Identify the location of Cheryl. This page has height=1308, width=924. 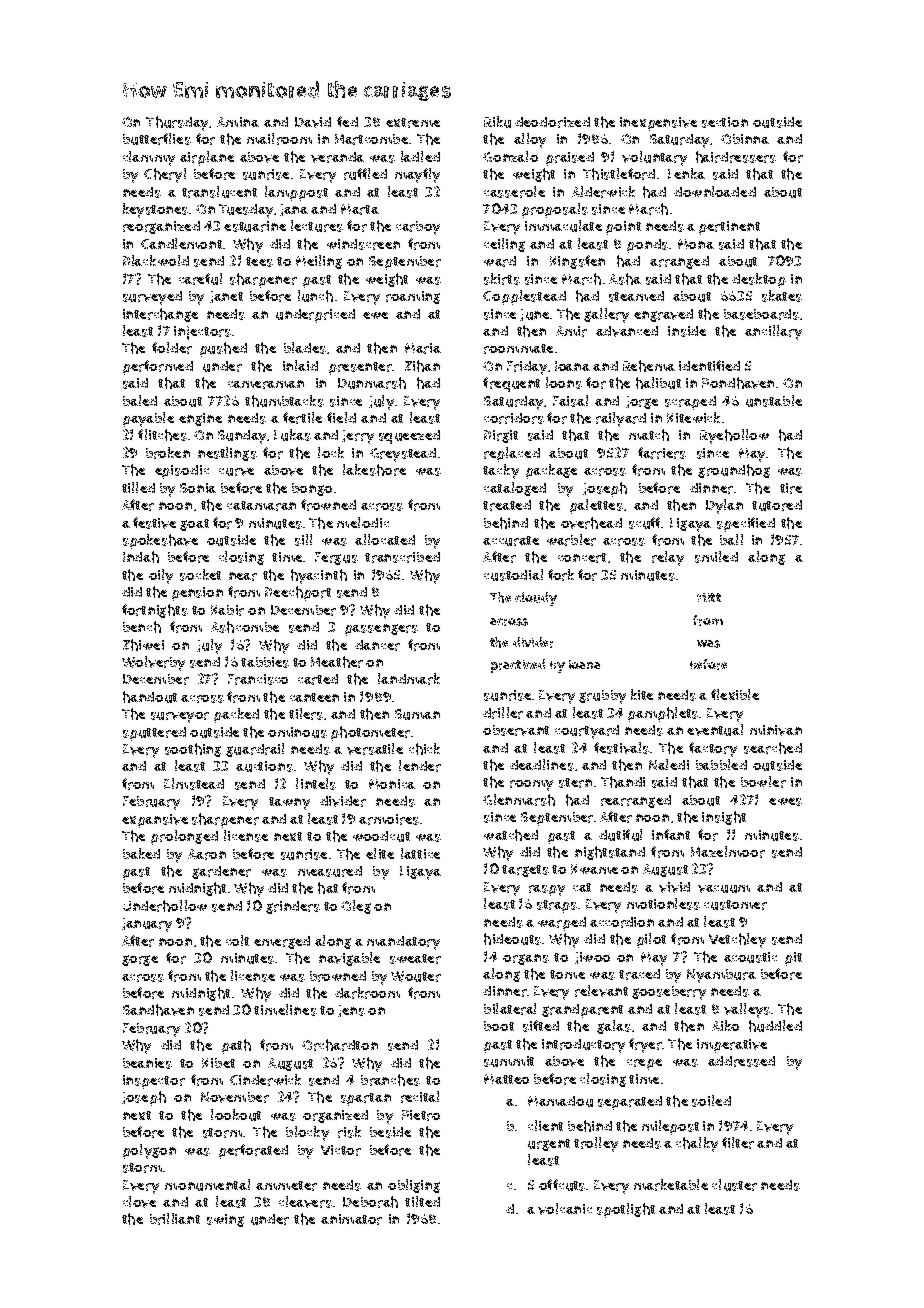
(165, 175).
